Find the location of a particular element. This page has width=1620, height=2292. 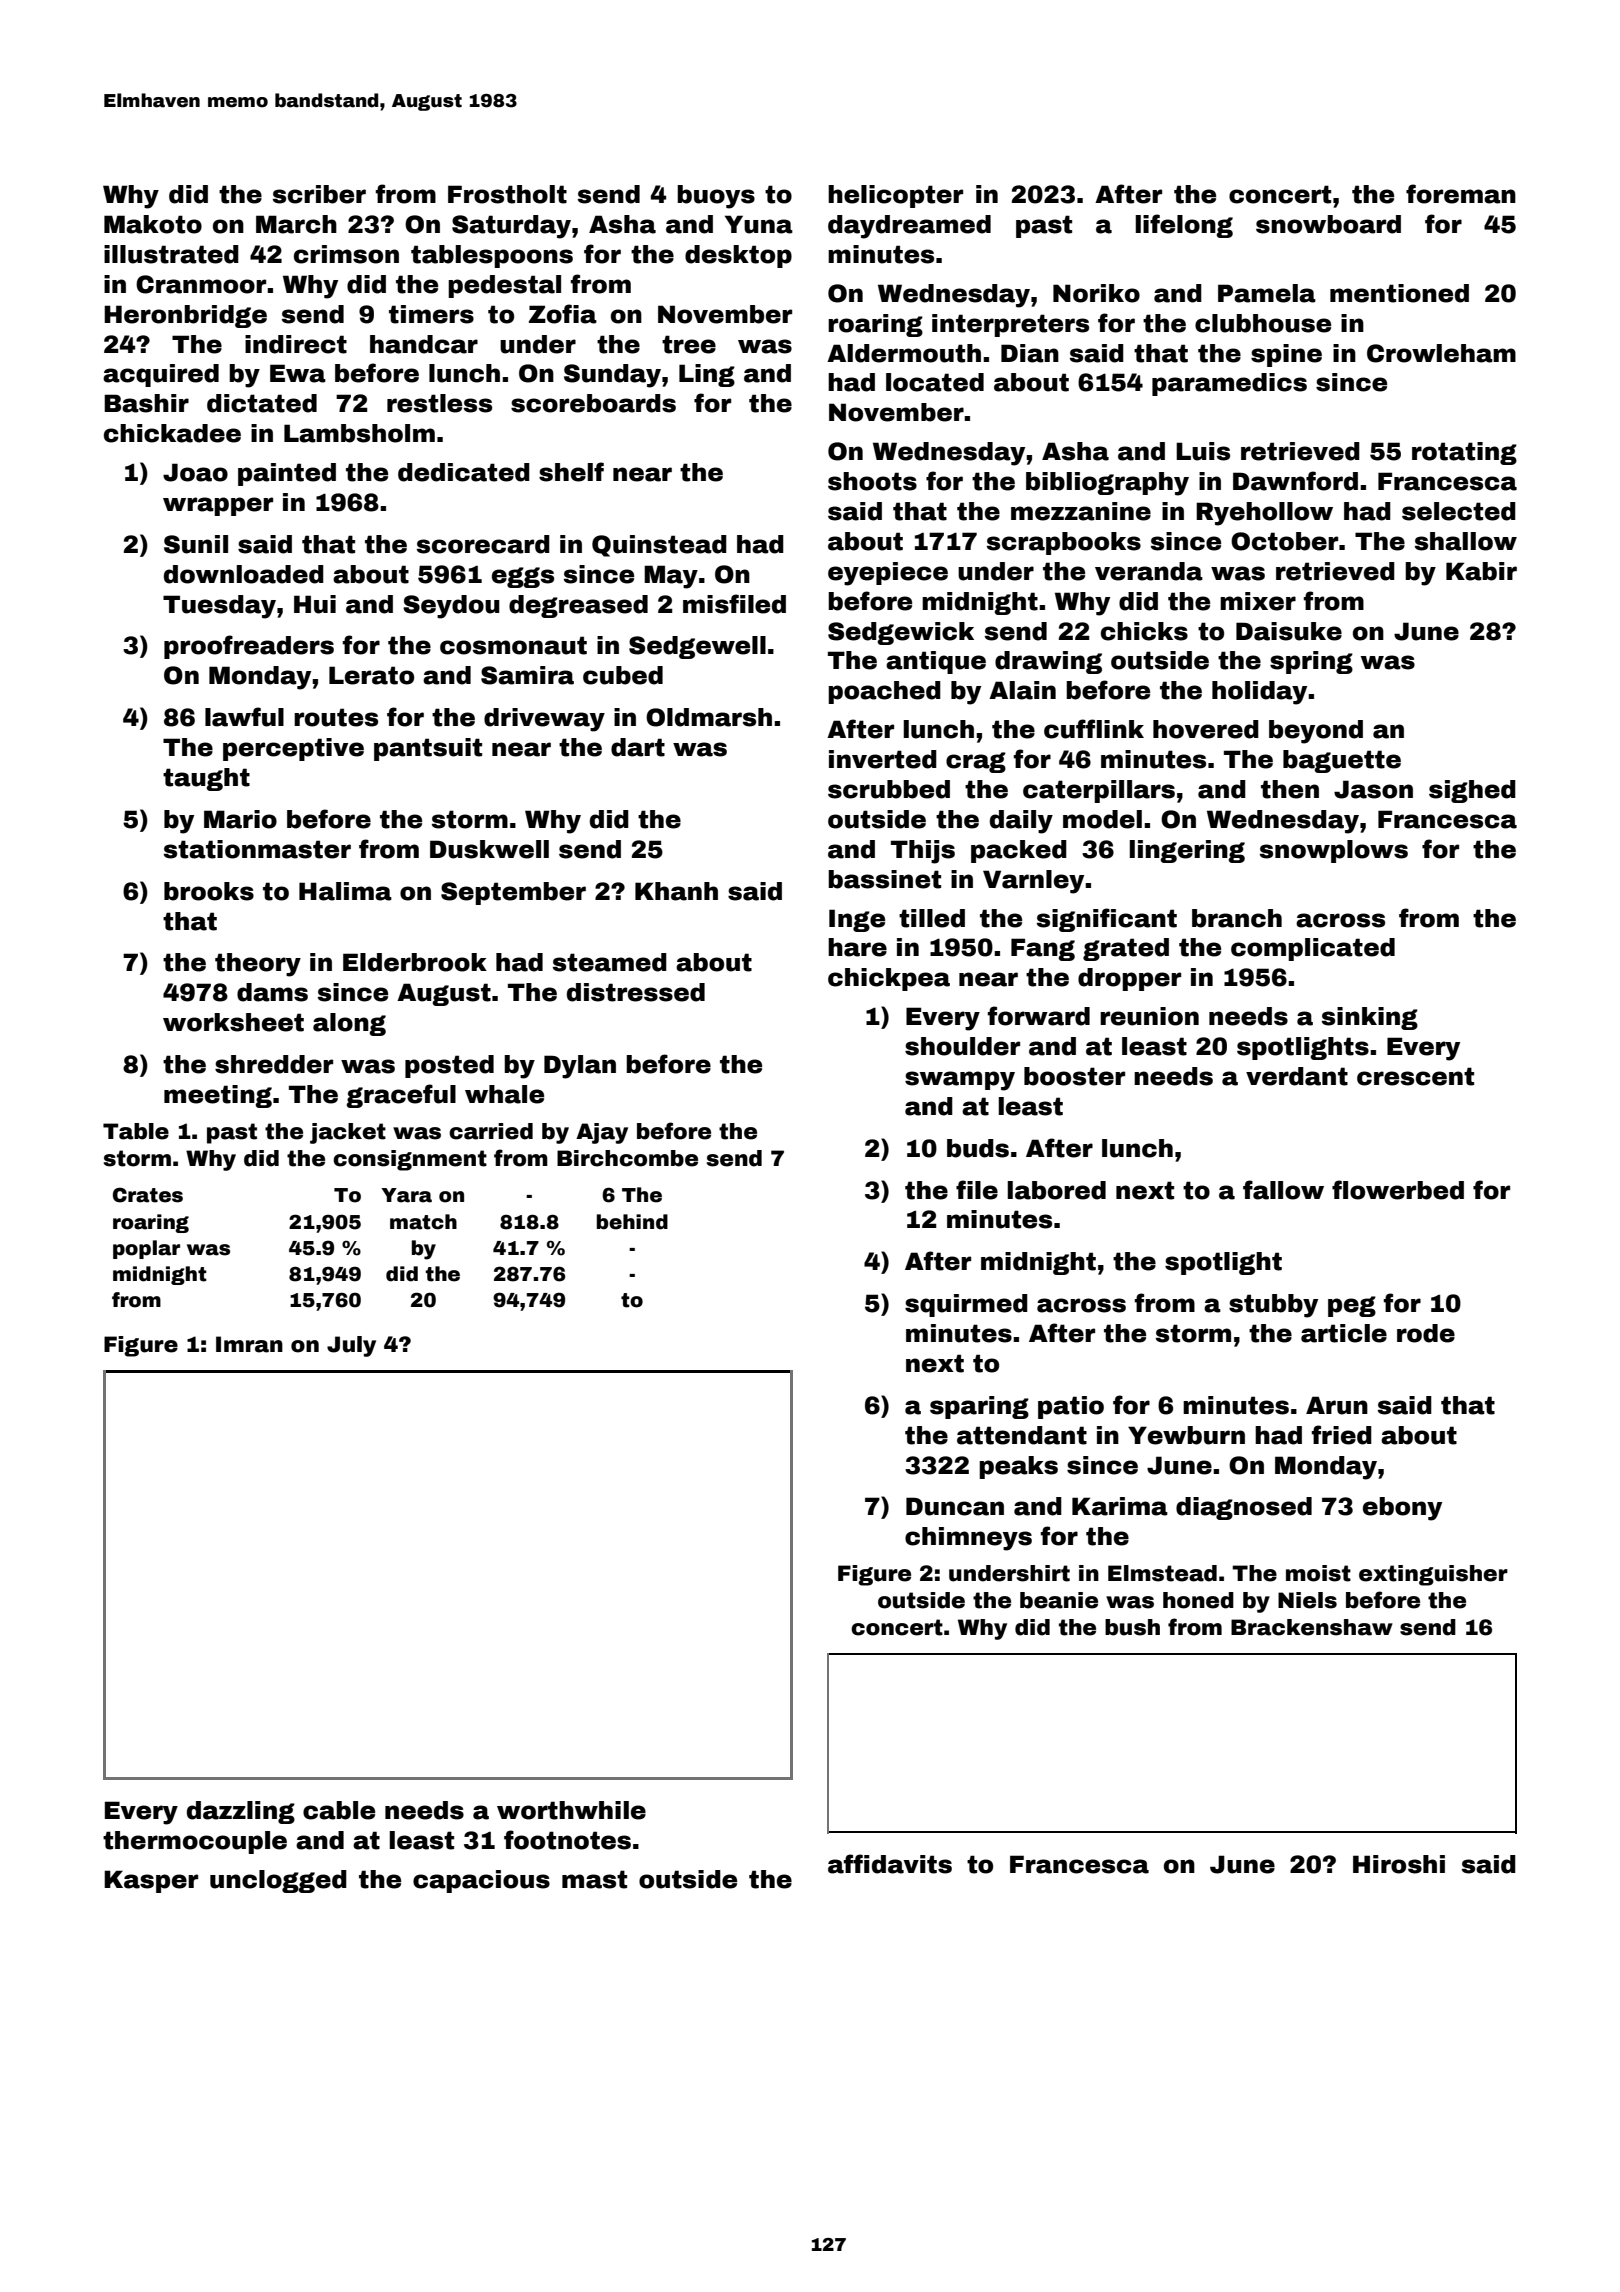

Joao is located at coordinates (195, 472).
